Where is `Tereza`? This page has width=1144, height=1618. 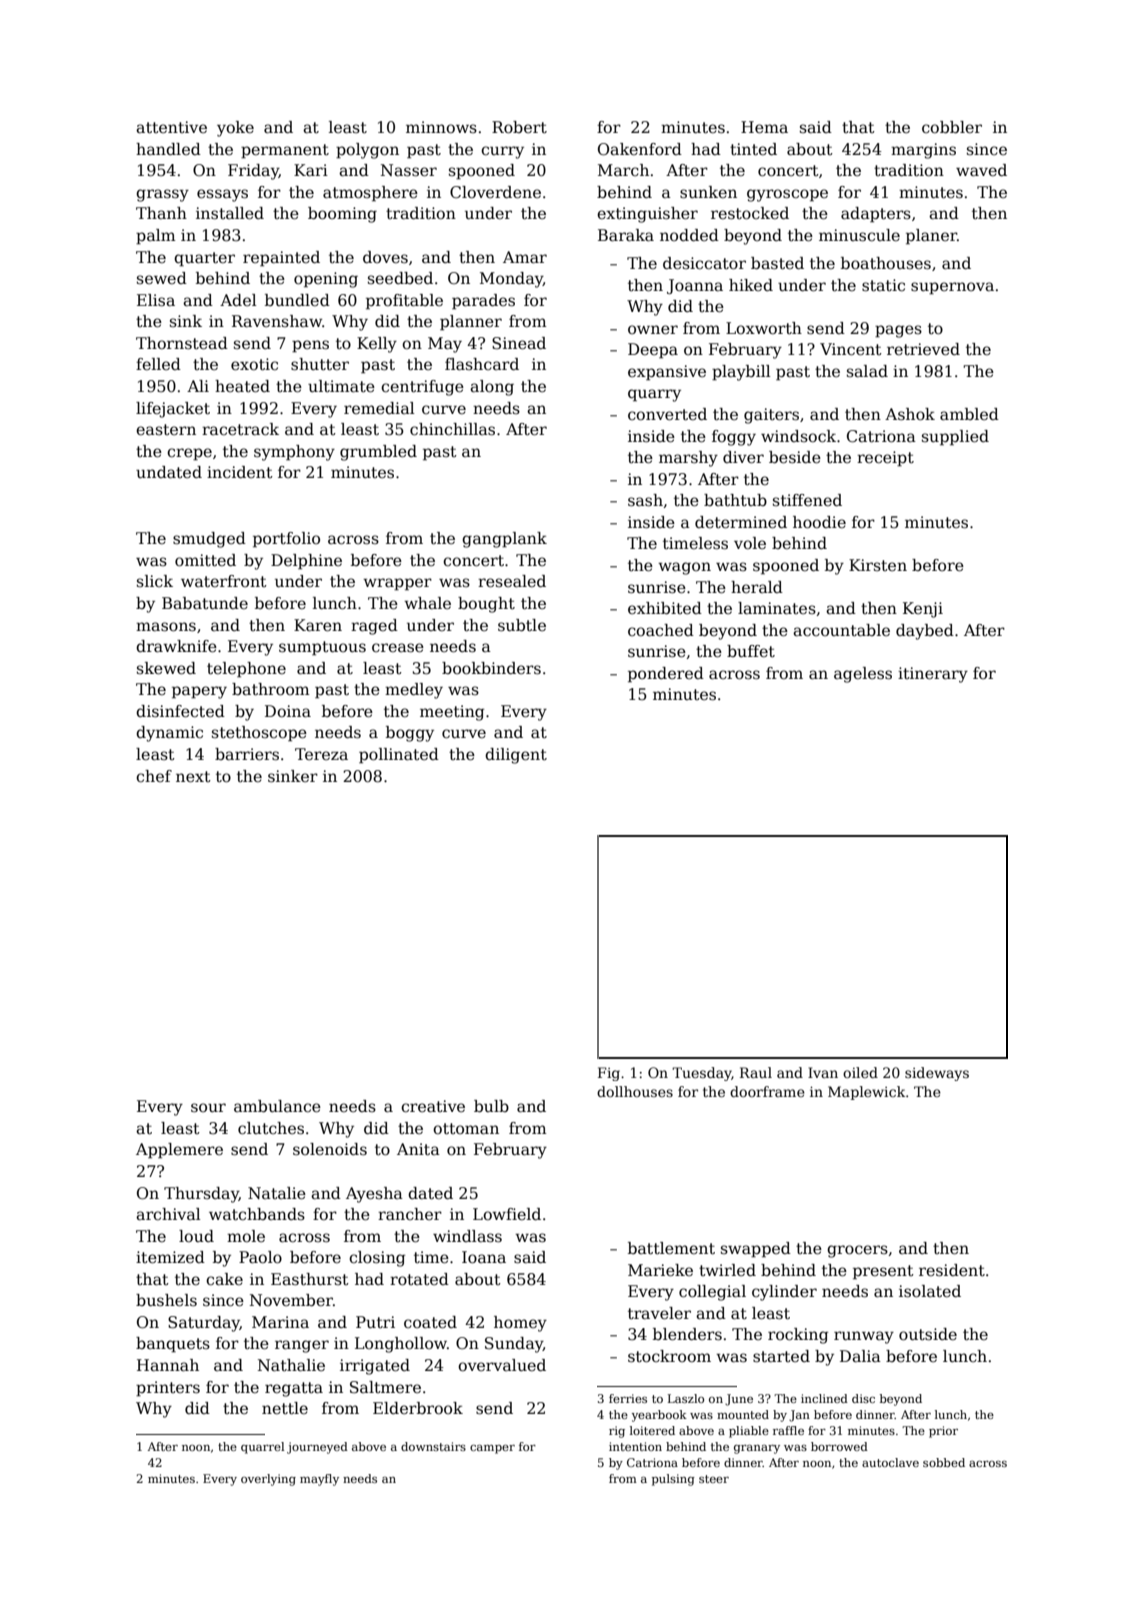 Tereza is located at coordinates (321, 754).
